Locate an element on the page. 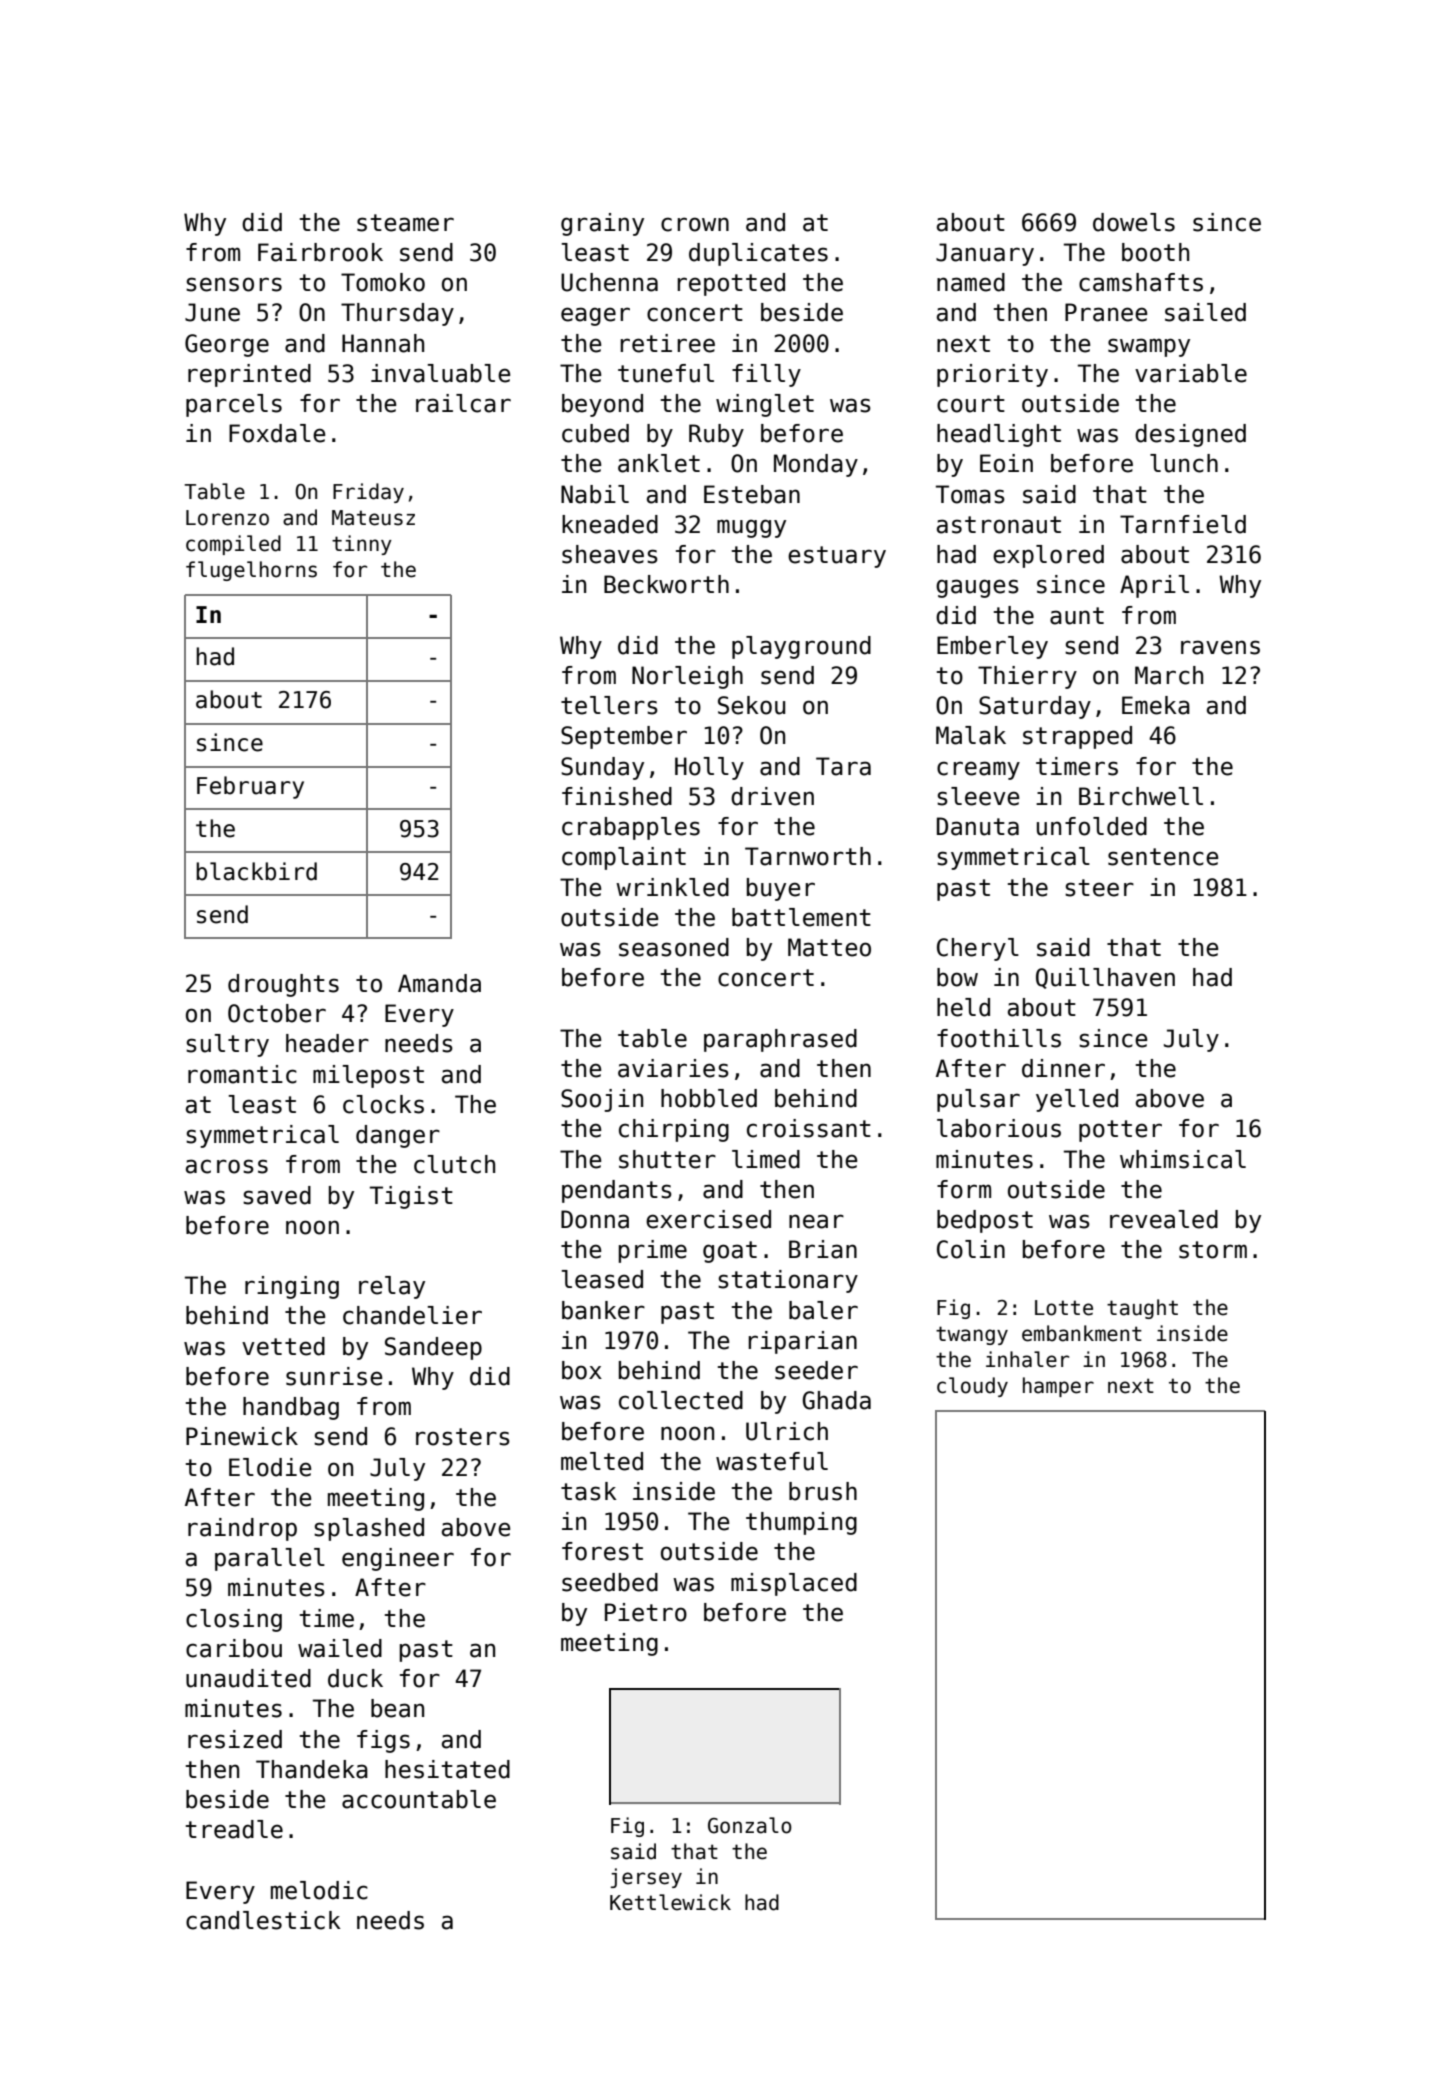 The height and width of the document is (2100, 1450). hesitated is located at coordinates (447, 1769).
